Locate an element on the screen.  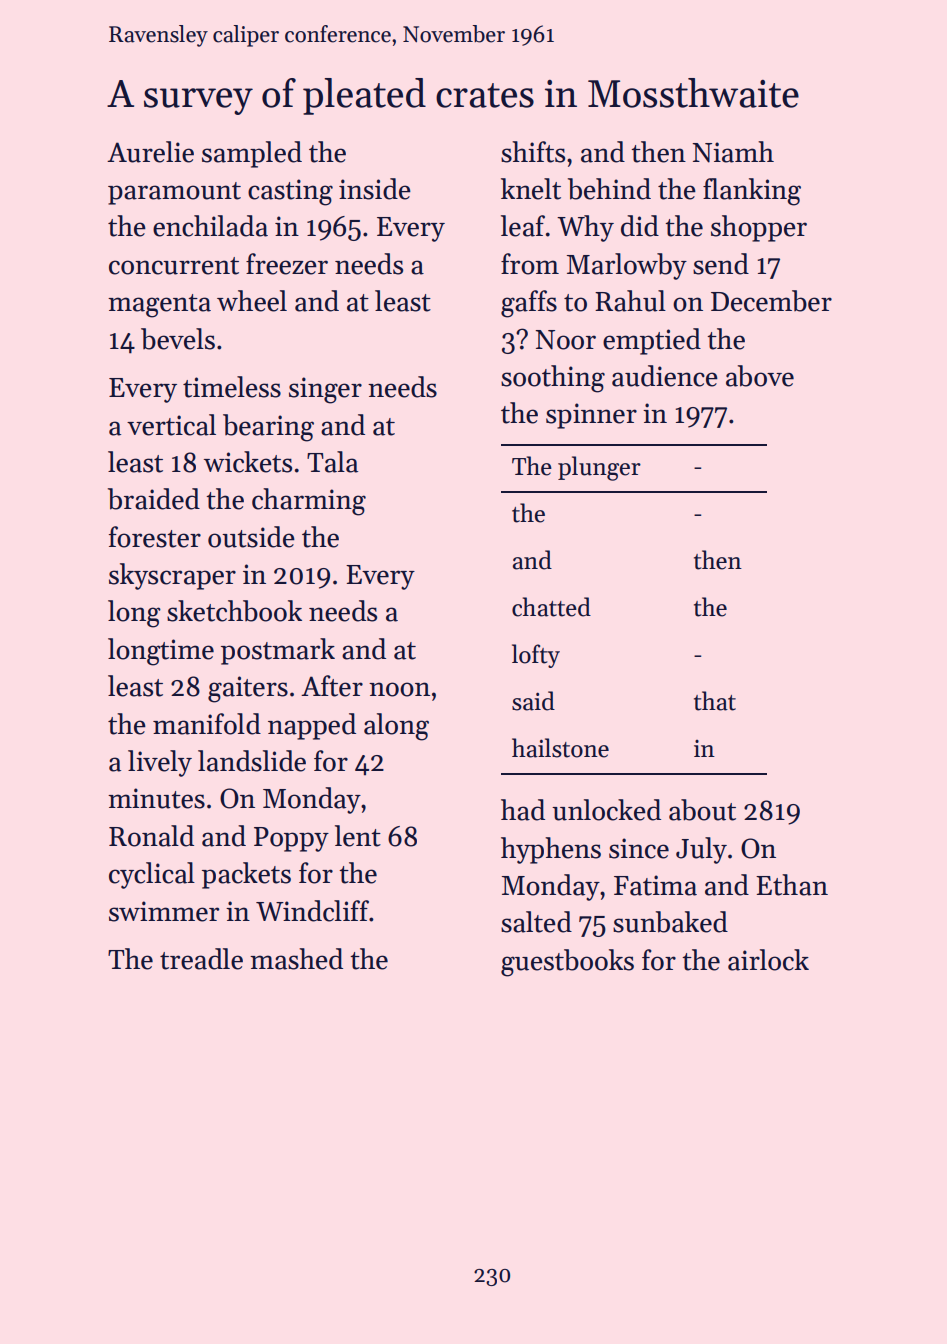
treadle is located at coordinates (201, 959).
